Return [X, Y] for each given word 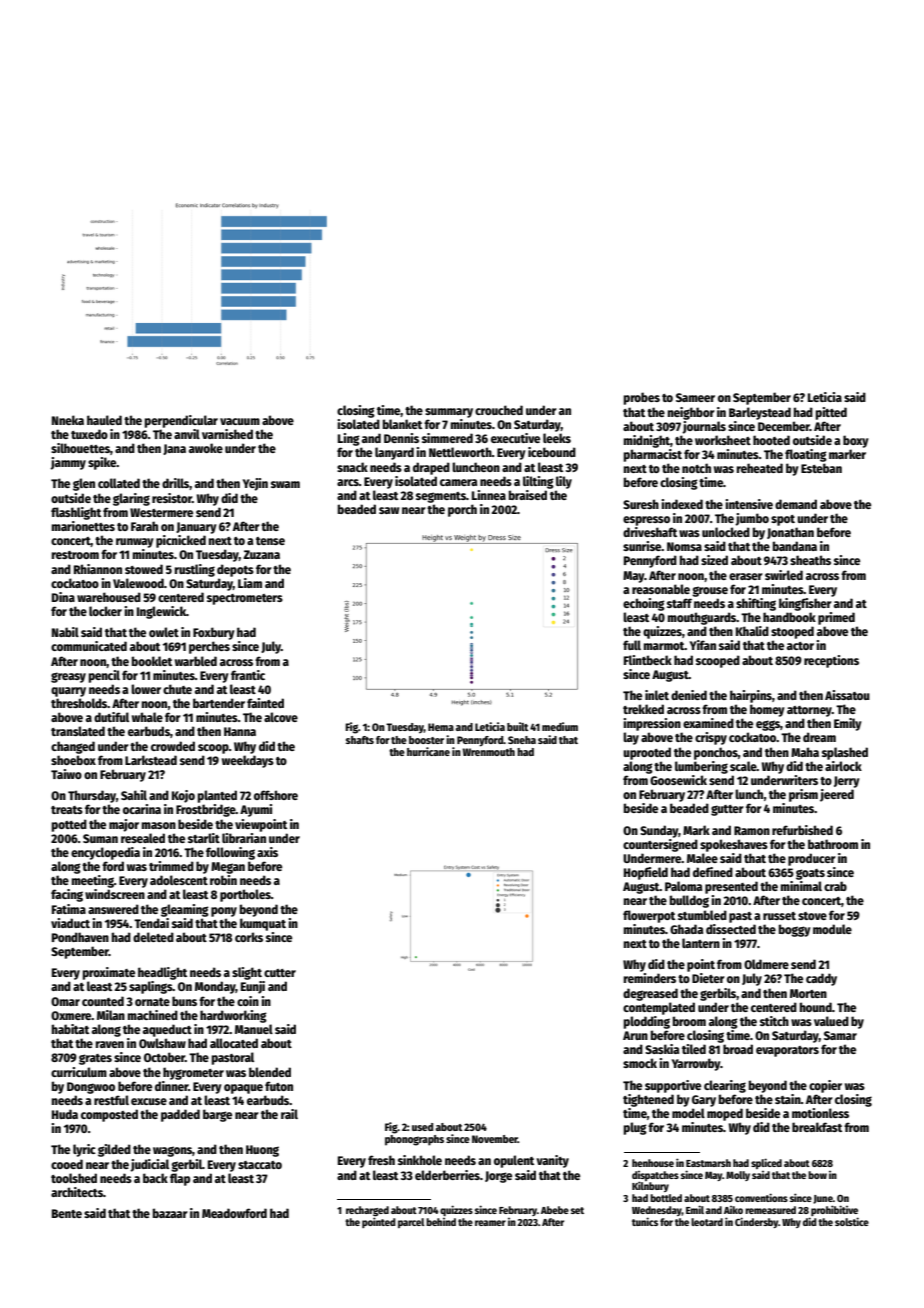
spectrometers [245, 599]
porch [462, 510]
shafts [360, 740]
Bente [67, 1213]
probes [642, 398]
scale [743, 766]
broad [738, 1049]
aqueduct [167, 1030]
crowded [173, 746]
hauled [104, 420]
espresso [646, 521]
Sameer [695, 397]
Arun [635, 1035]
